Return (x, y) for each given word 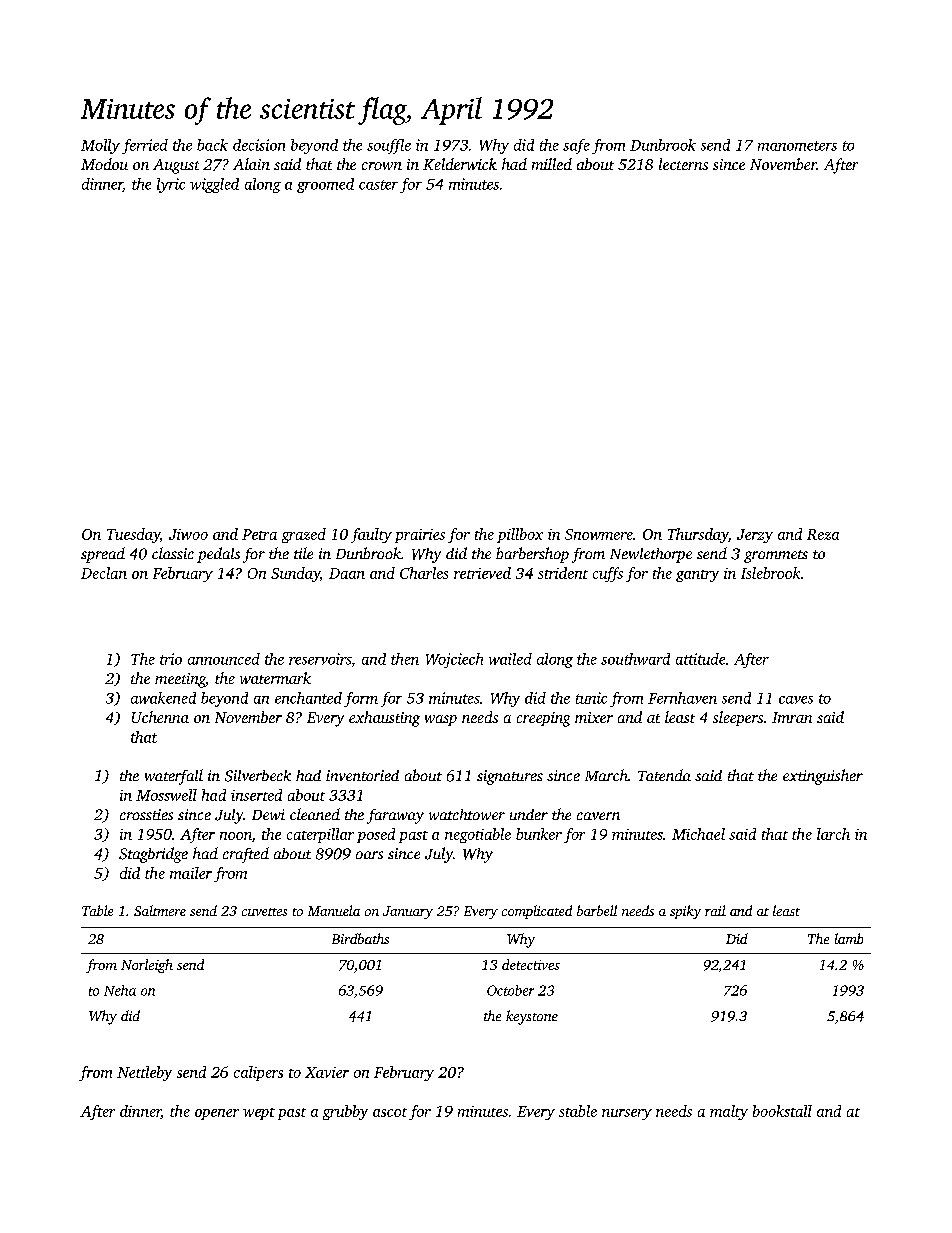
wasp (441, 720)
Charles (424, 573)
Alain (251, 164)
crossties (146, 814)
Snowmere (599, 534)
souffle (389, 146)
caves (796, 700)
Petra (259, 534)
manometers (797, 146)
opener (217, 1114)
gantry (697, 576)
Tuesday (133, 535)
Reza (823, 534)
